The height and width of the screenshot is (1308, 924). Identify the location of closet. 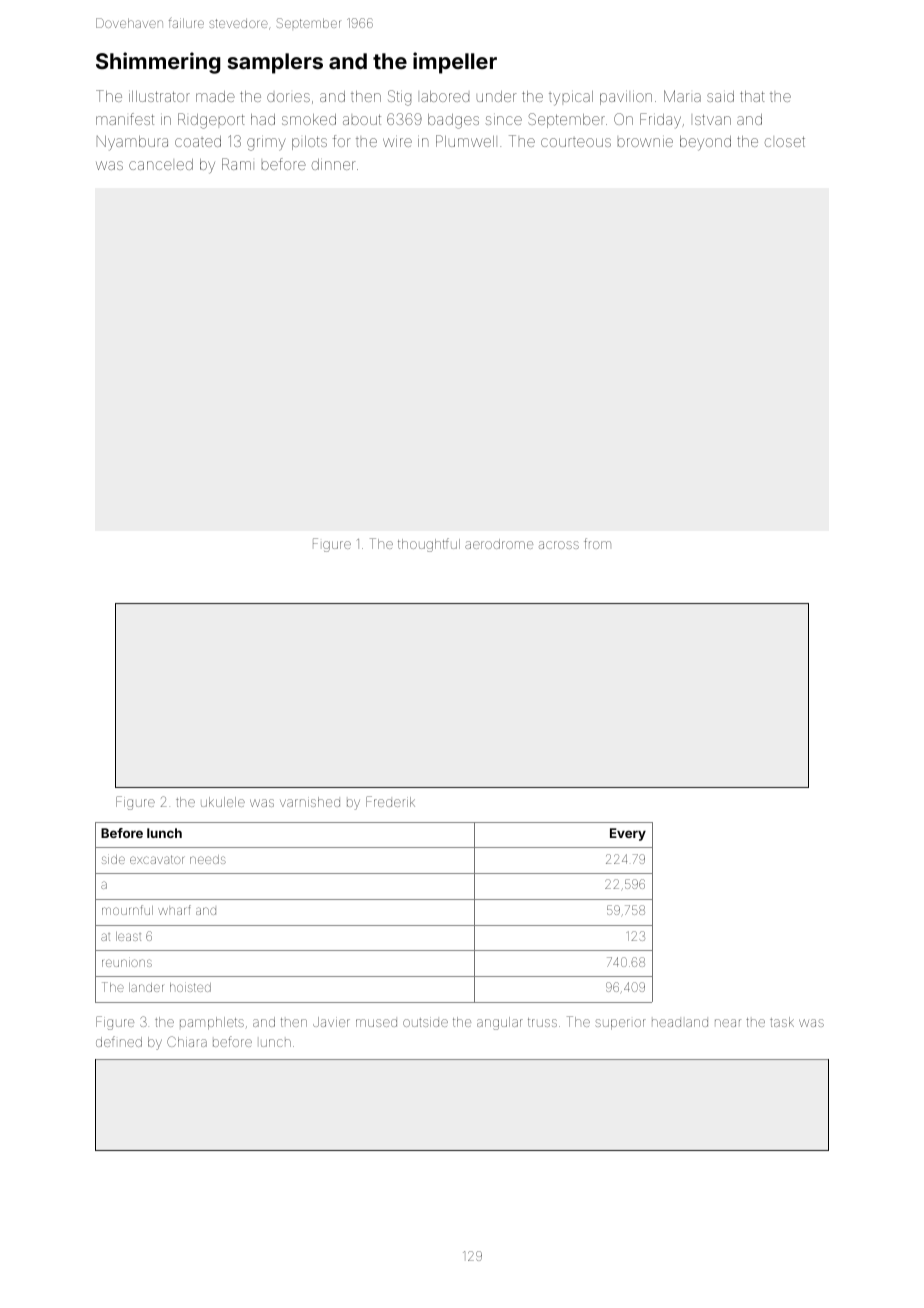
(785, 141).
